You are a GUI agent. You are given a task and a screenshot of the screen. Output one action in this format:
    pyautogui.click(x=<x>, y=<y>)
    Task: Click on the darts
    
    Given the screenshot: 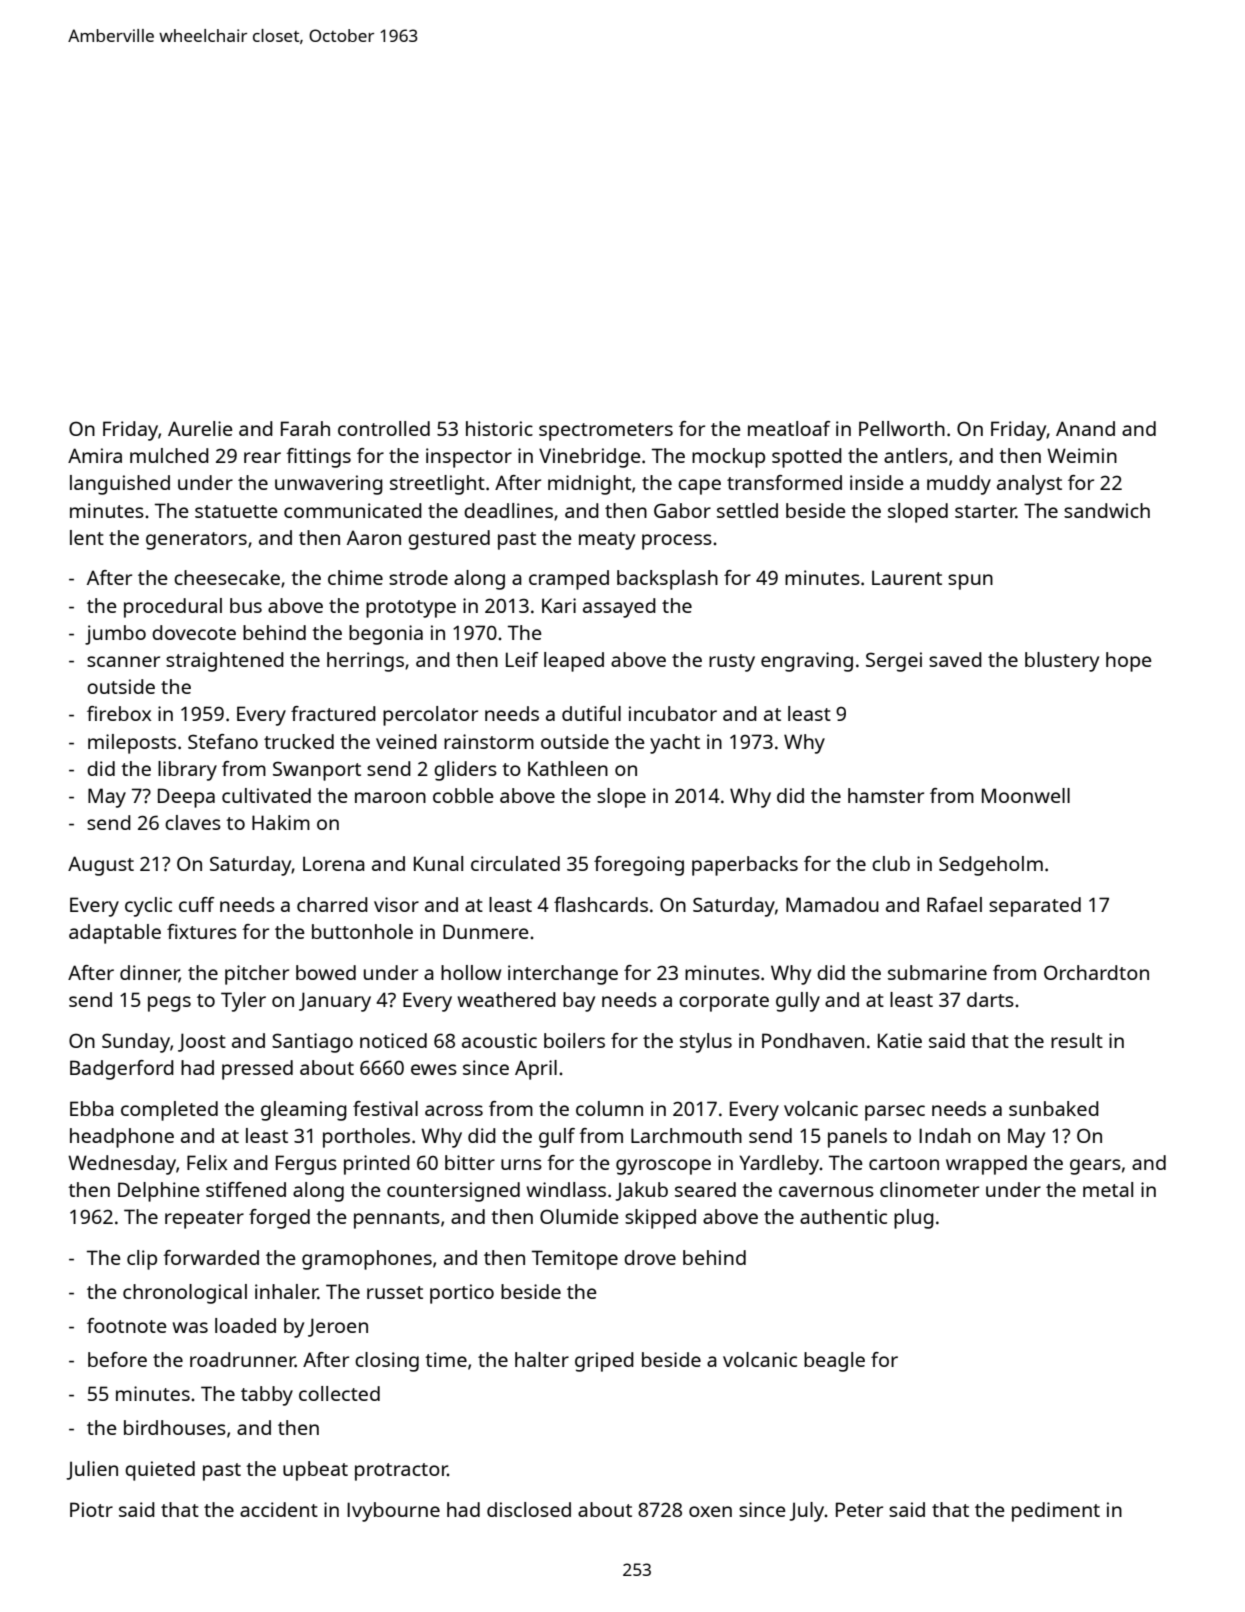 What is the action you would take?
    pyautogui.click(x=990, y=999)
